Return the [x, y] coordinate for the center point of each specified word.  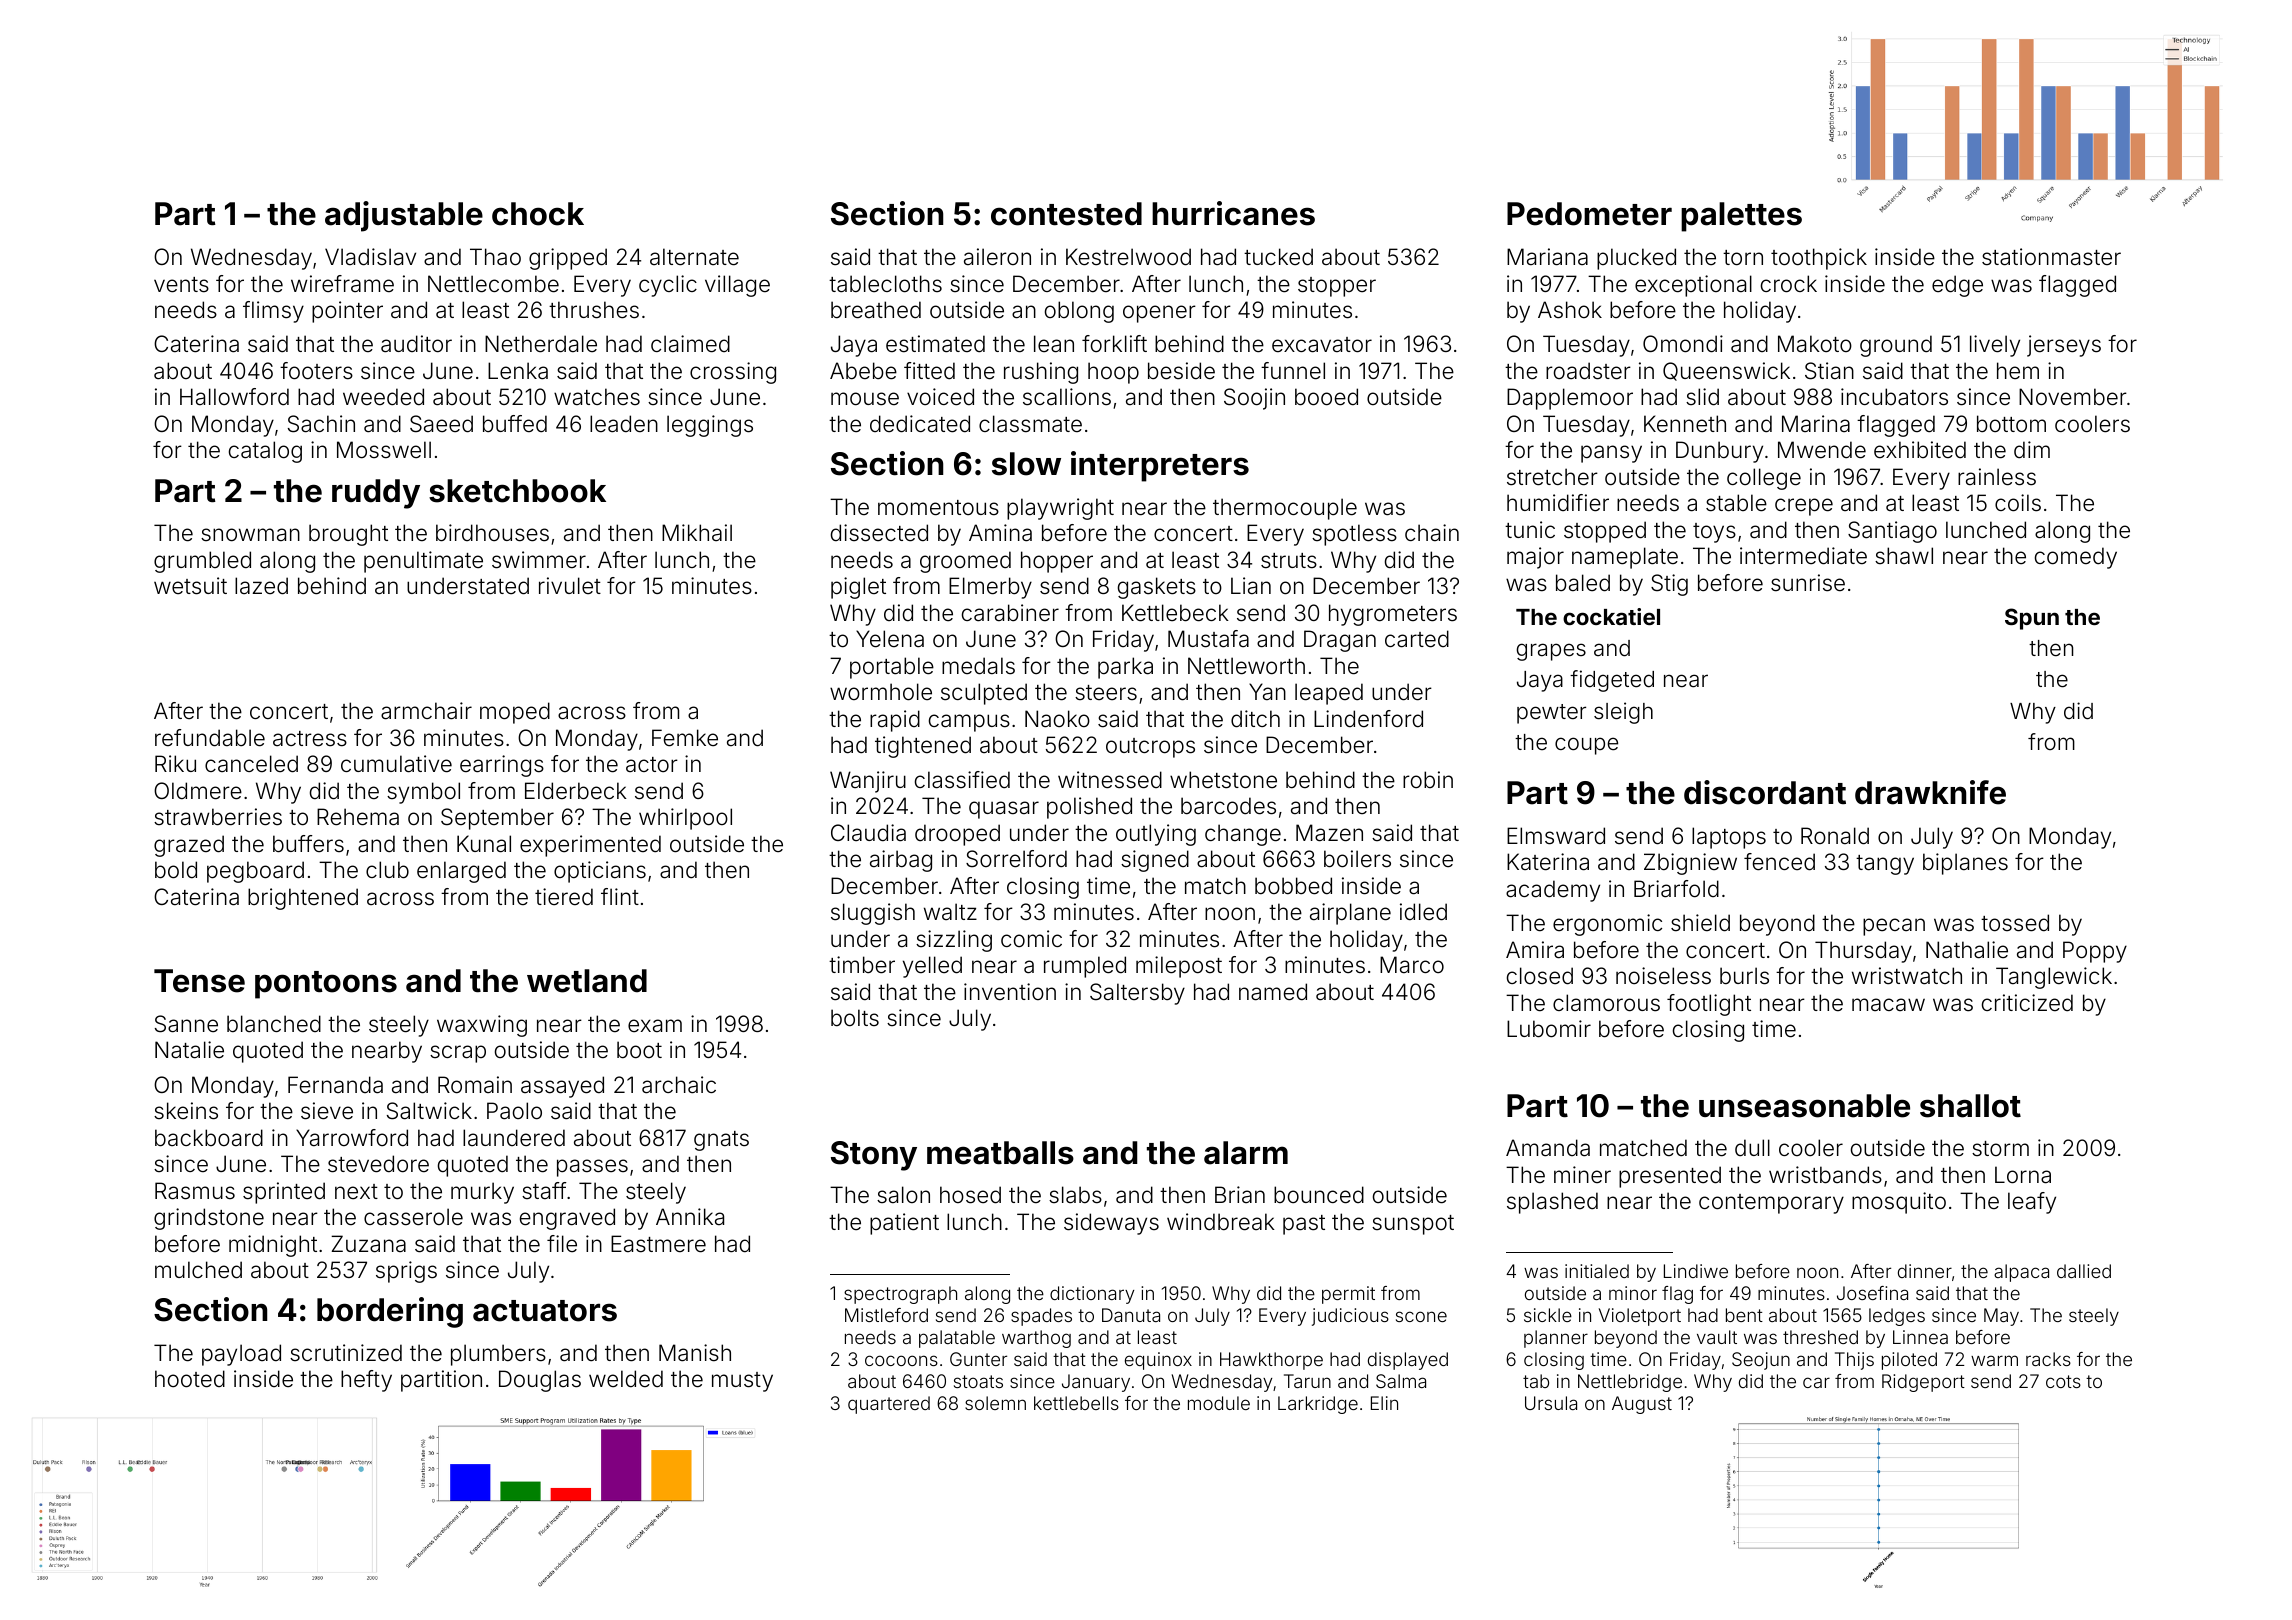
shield [1700, 923]
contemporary [1771, 1204]
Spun [2032, 619]
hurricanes [1233, 213]
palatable [957, 1339]
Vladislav [370, 257]
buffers [308, 844]
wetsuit [190, 586]
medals [978, 666]
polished [1089, 808]
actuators [545, 1311]
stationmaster [2051, 257]
